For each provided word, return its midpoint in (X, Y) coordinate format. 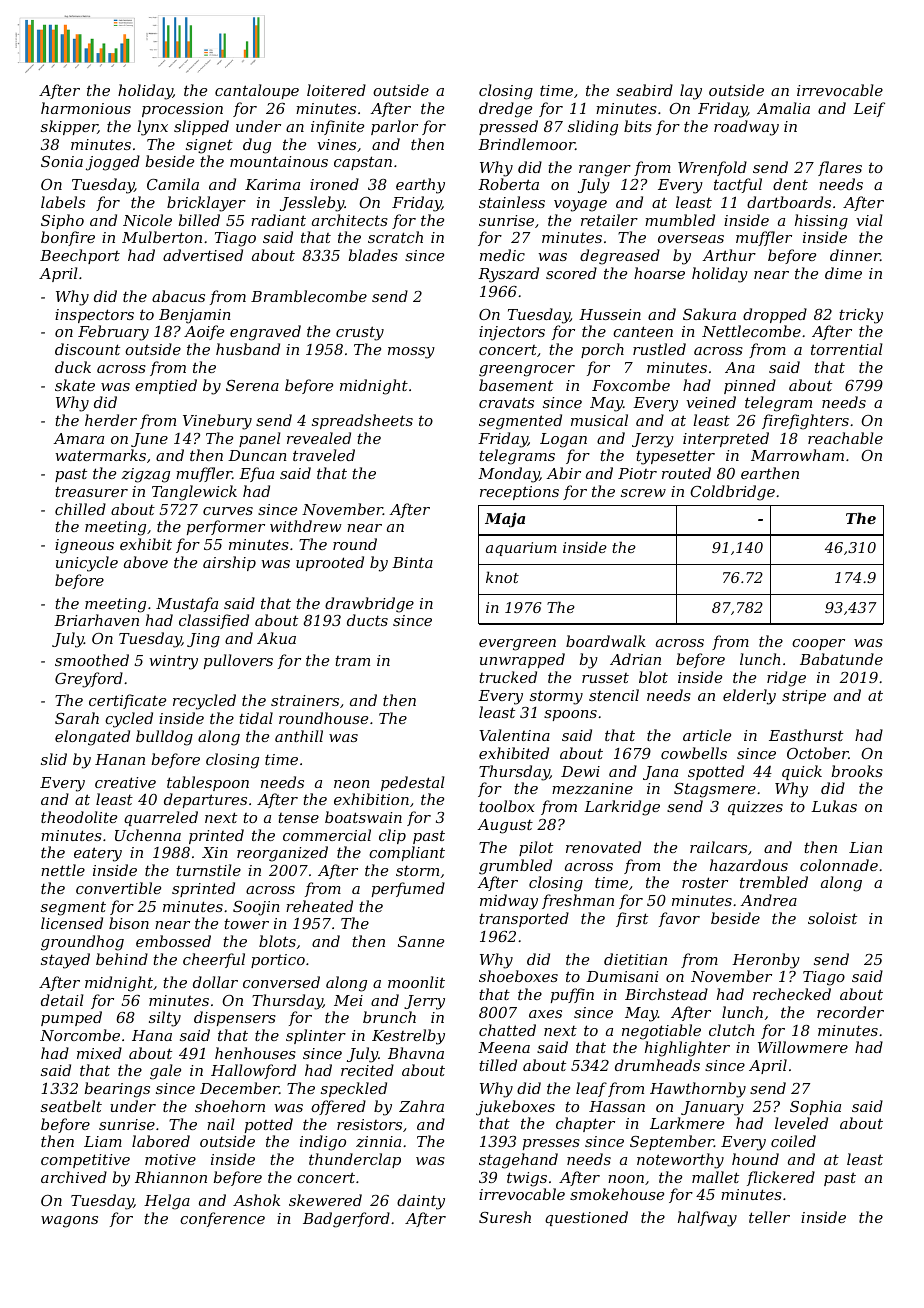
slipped (201, 127)
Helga (167, 1202)
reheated (319, 906)
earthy (420, 186)
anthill (299, 736)
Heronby (766, 961)
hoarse (659, 273)
